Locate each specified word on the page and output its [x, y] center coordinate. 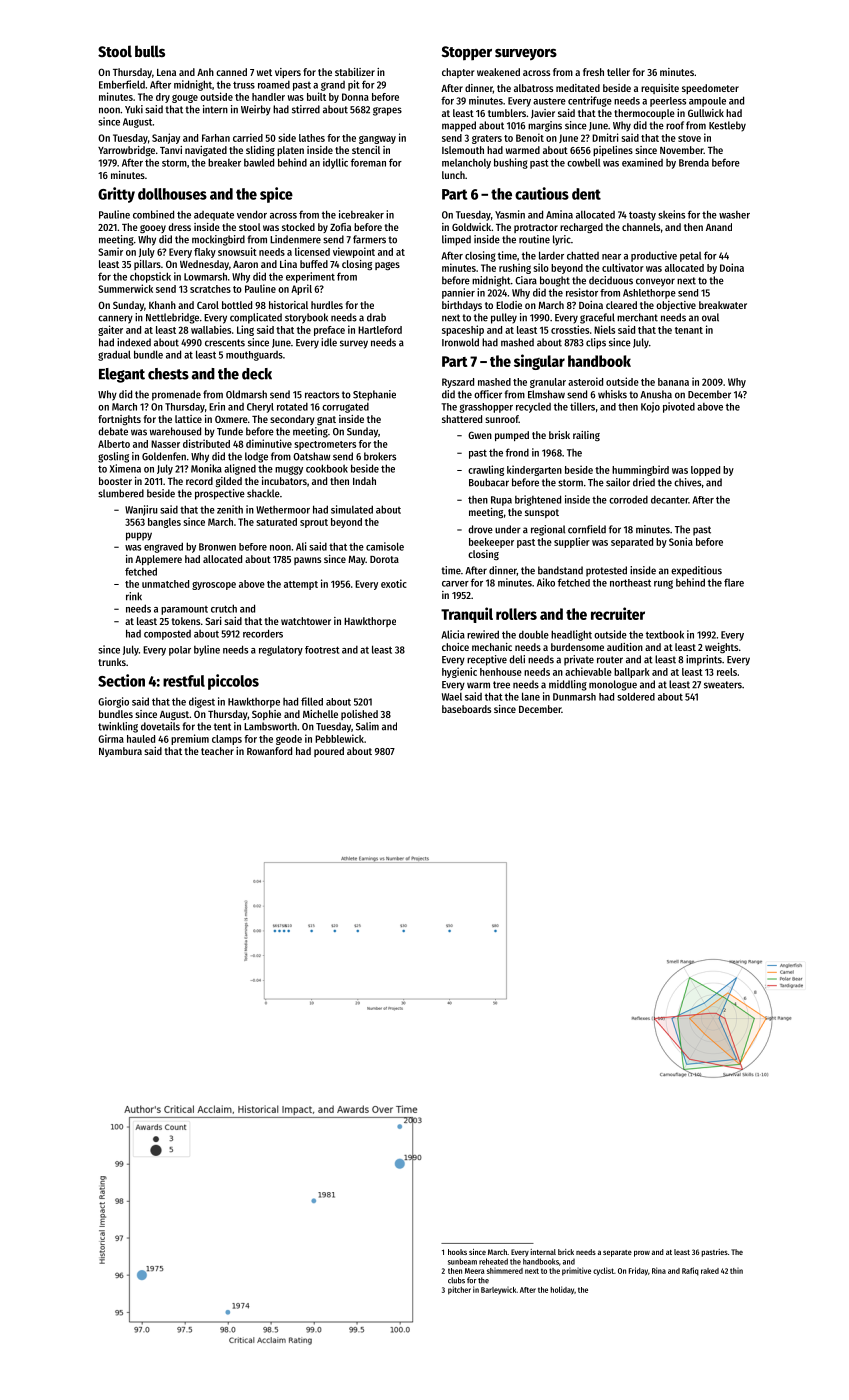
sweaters [723, 685]
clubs [456, 1280]
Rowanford [269, 751]
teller [618, 72]
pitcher [459, 1290]
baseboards [466, 709]
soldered [636, 696]
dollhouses [172, 194]
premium [190, 739]
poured [329, 752]
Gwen [480, 435]
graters [487, 139]
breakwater [723, 305]
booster [115, 481]
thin [736, 1271]
